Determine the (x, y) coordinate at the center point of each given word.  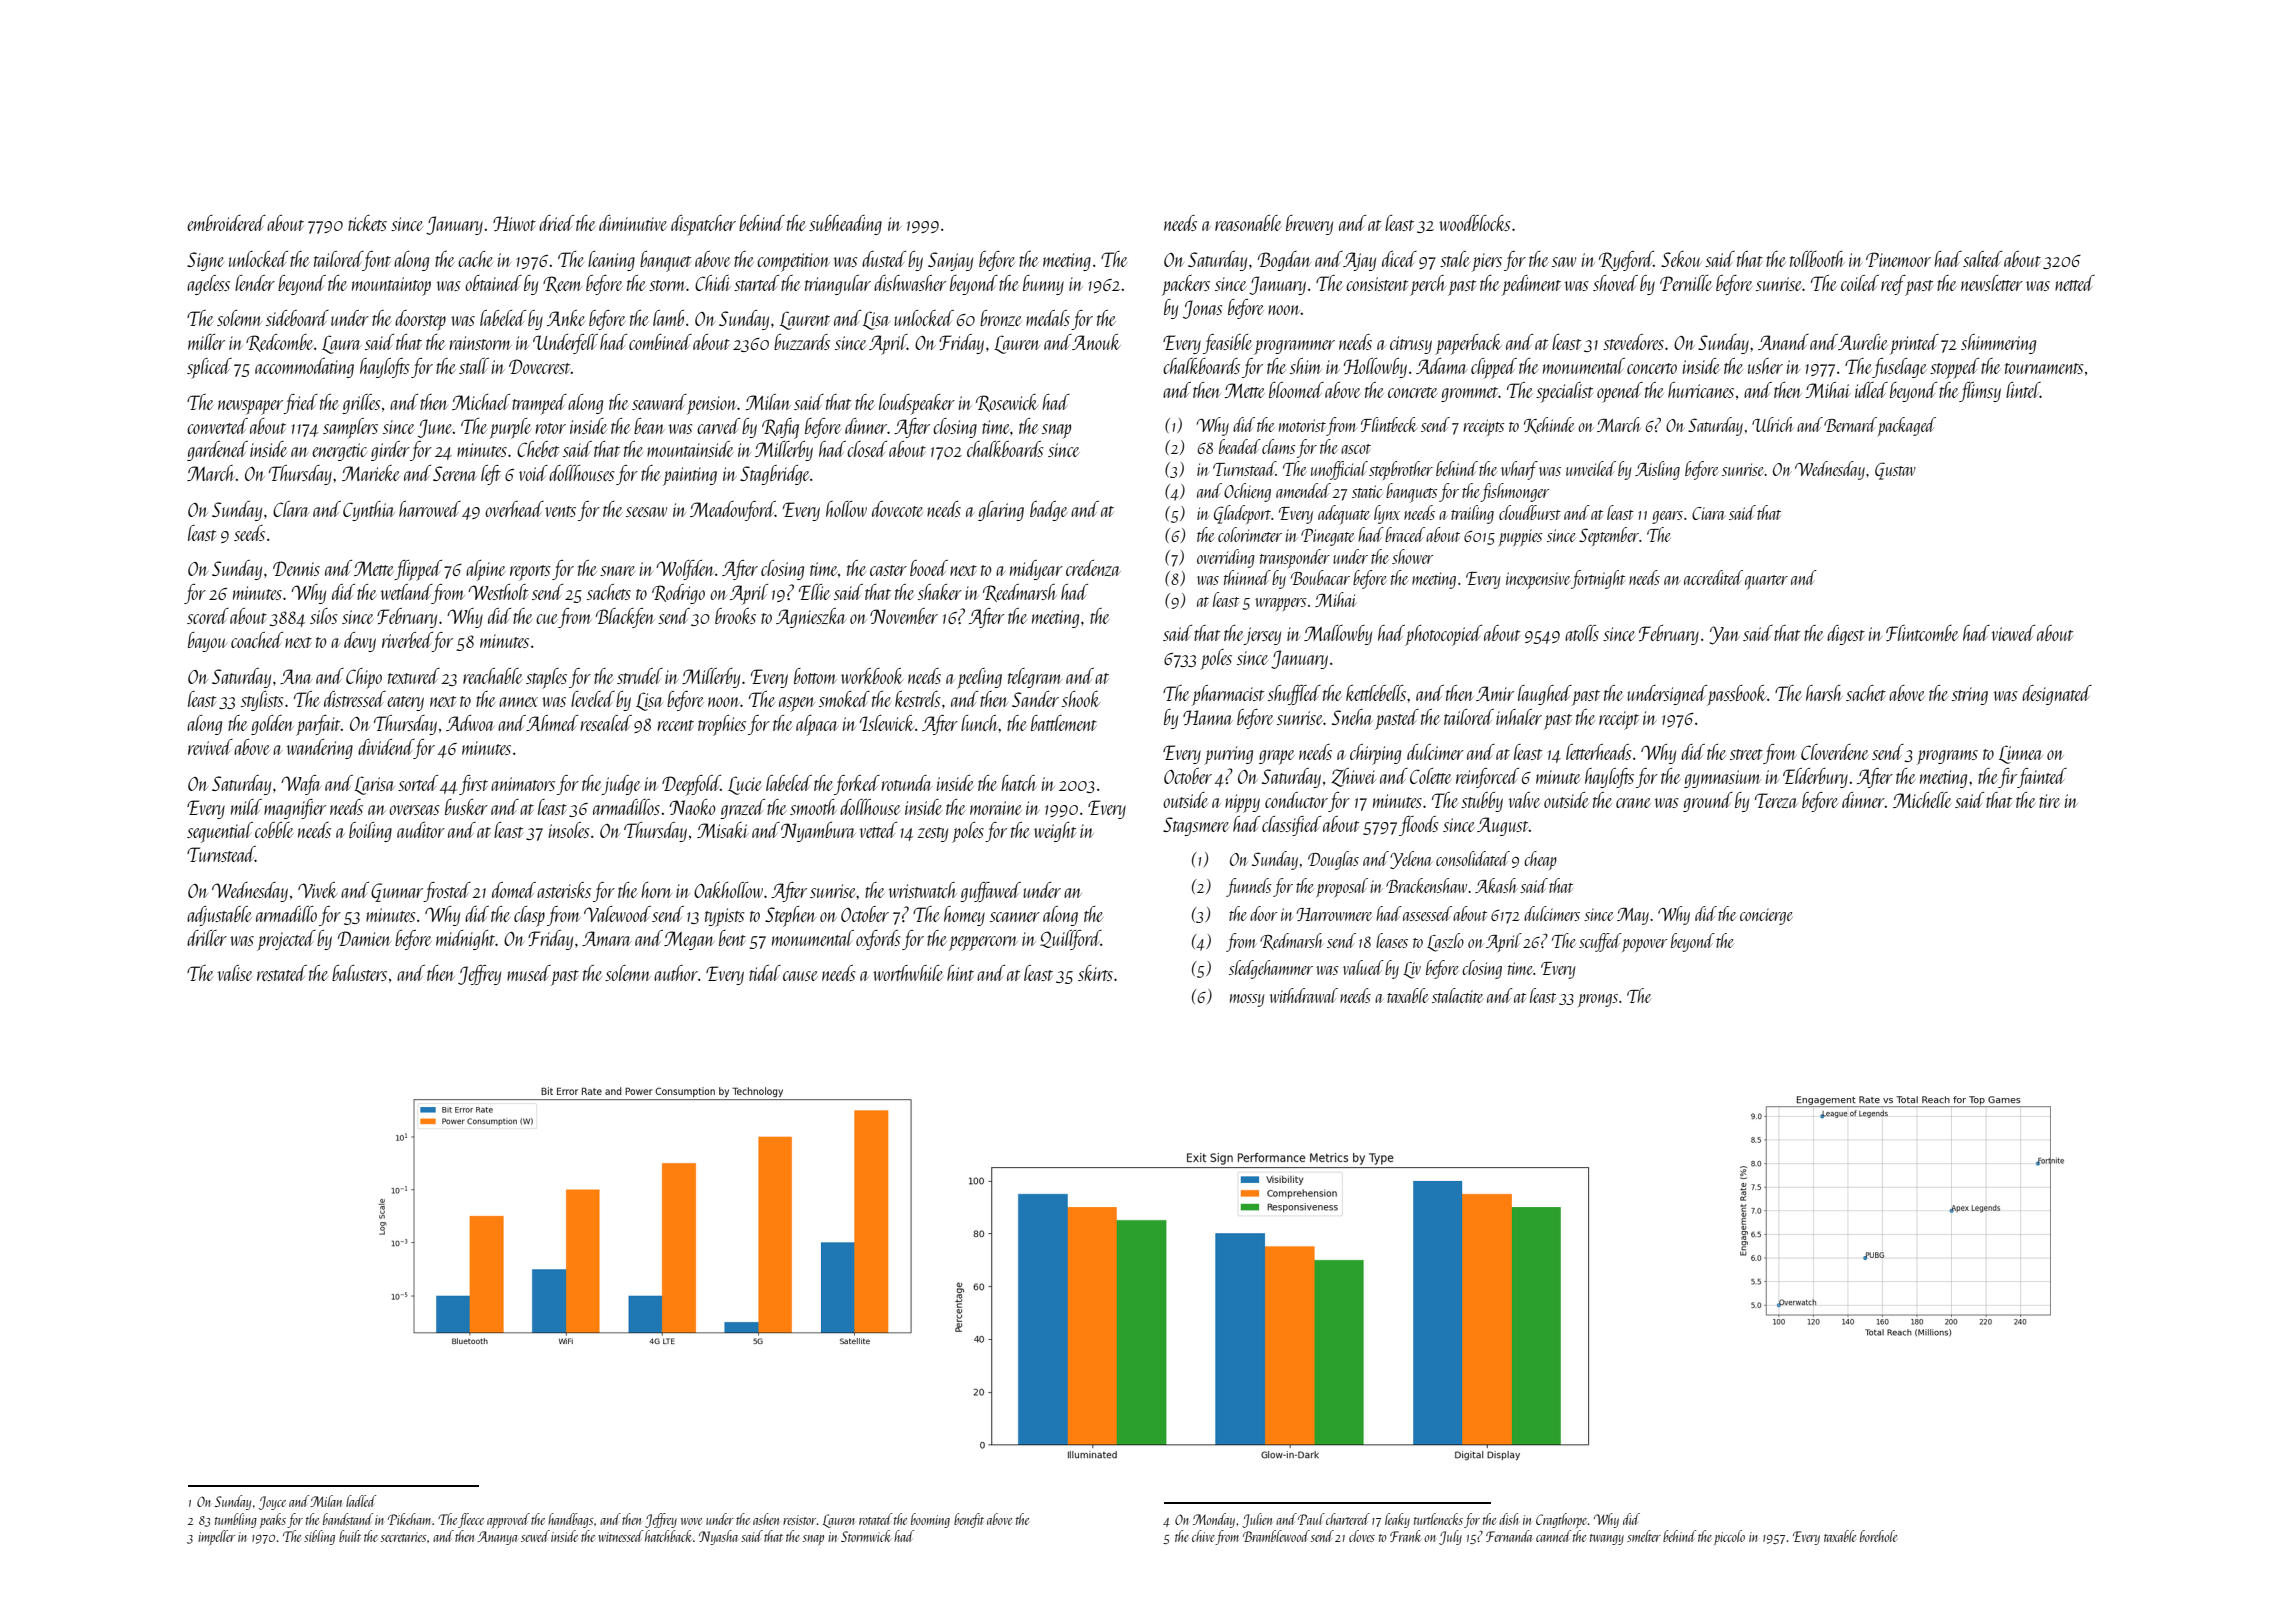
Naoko (692, 807)
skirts (1095, 973)
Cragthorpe (1561, 1520)
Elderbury (1815, 778)
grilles (361, 404)
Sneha (1352, 717)
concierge (1766, 916)
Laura (341, 344)
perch (1427, 285)
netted (2075, 283)
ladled (361, 1501)
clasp (529, 916)
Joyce (272, 1503)
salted (1982, 259)
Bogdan (1284, 261)
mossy (1247, 1000)
